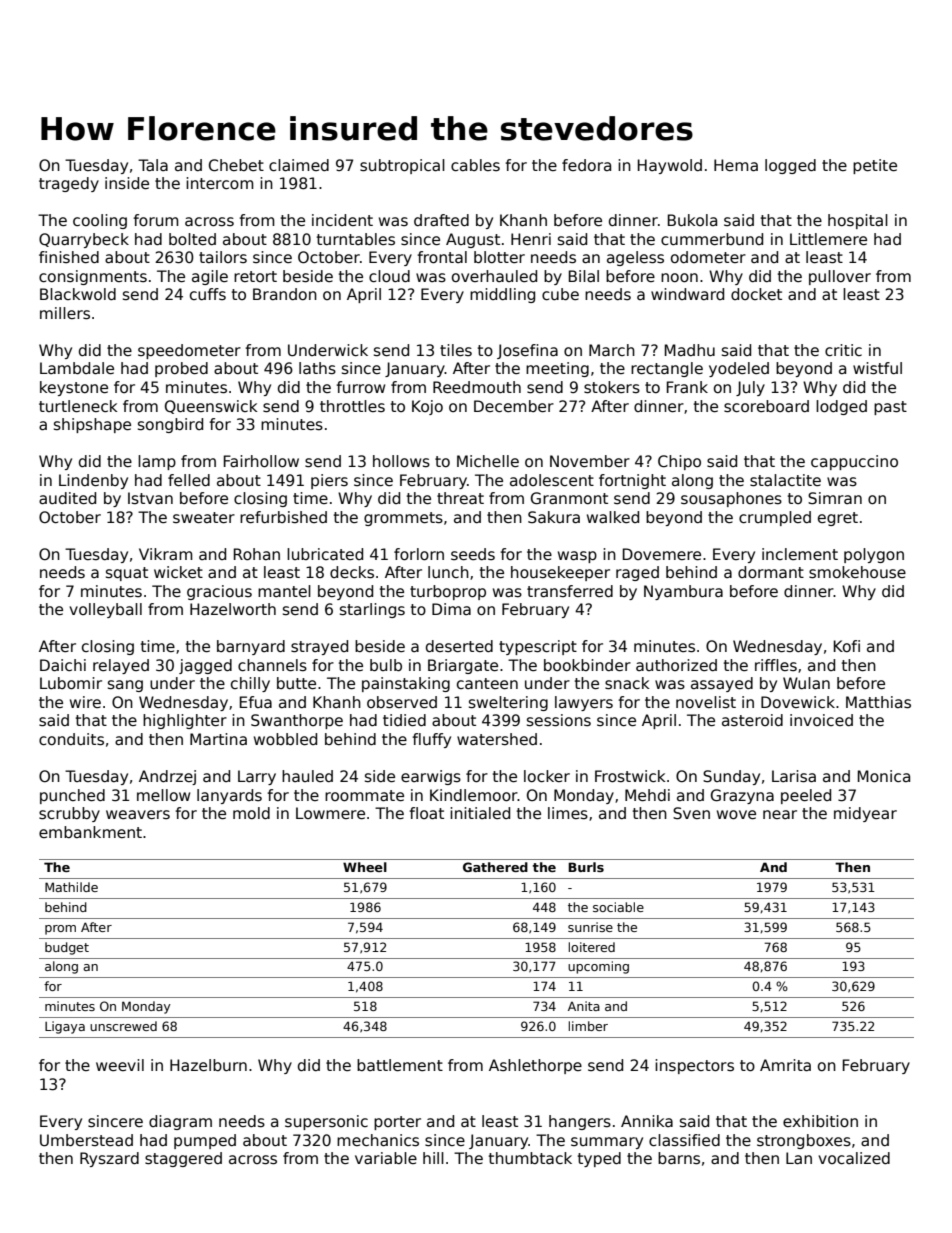 The image size is (952, 1233). Describe the element at coordinates (752, 720) in the page. I see `asteroid` at that location.
